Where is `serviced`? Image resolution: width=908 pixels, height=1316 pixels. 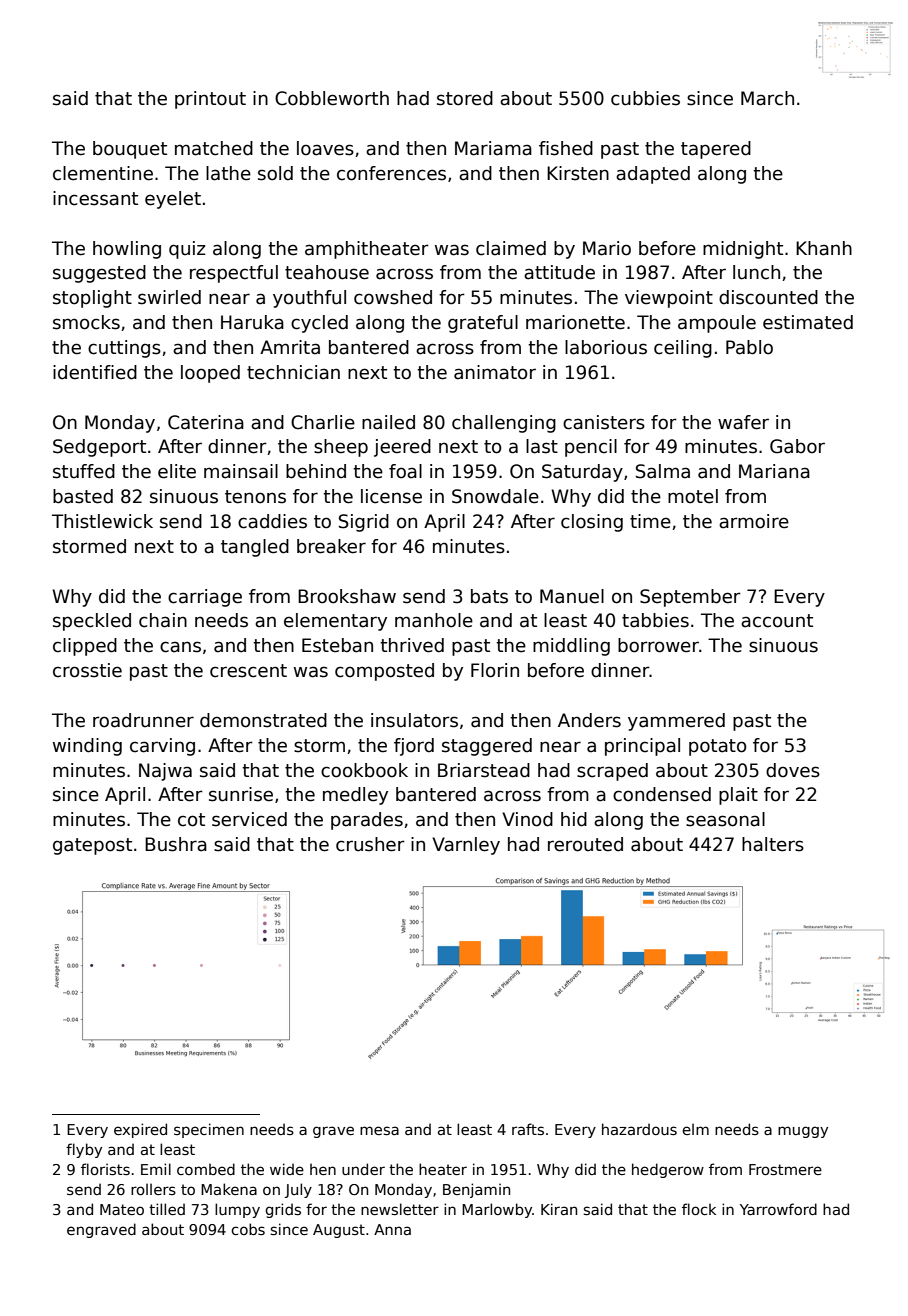
serviced is located at coordinates (249, 819).
